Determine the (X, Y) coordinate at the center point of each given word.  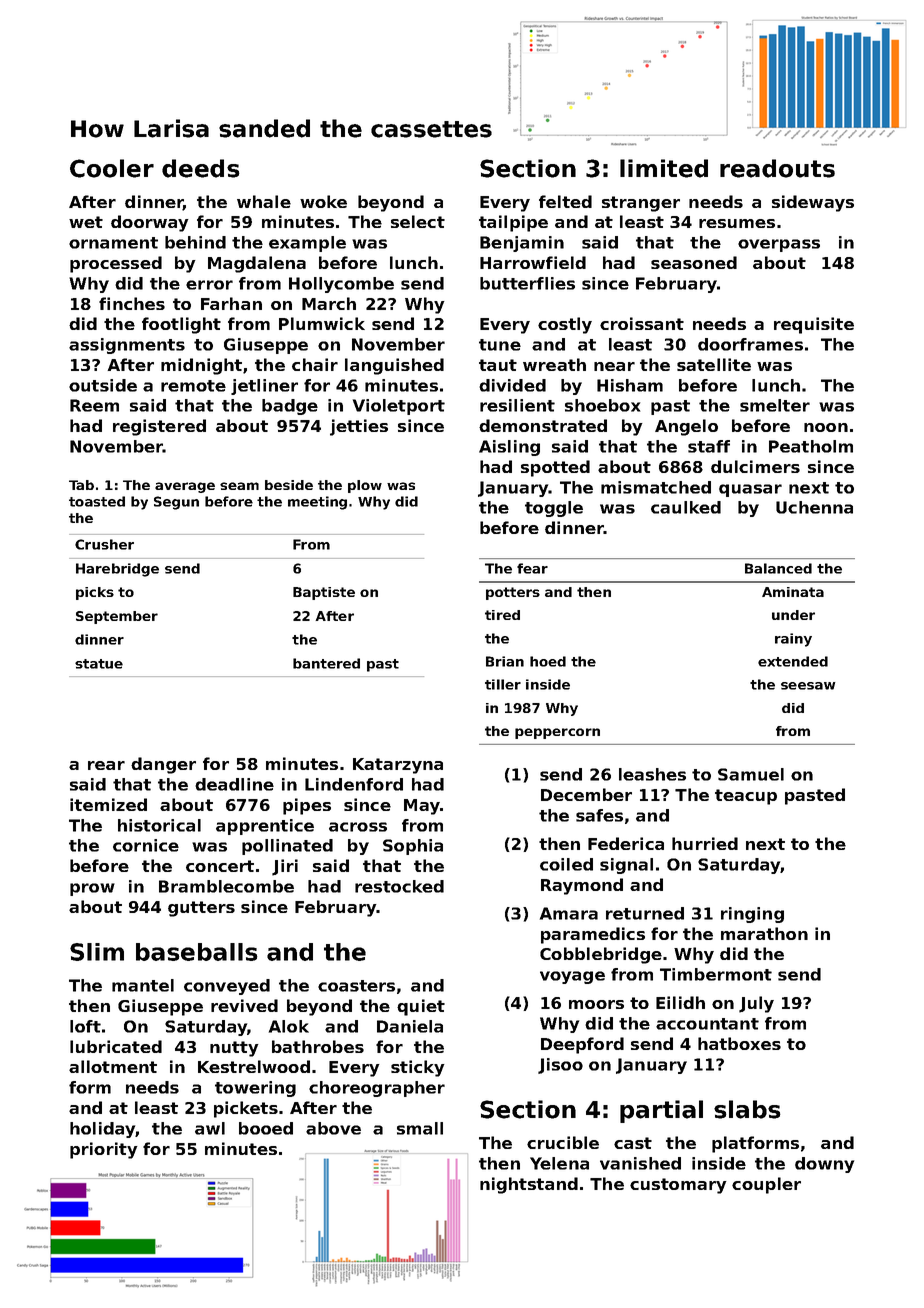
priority (104, 1150)
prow (92, 889)
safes (599, 815)
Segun (176, 503)
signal (626, 866)
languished (394, 366)
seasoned (694, 262)
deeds (201, 168)
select (418, 221)
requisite (814, 325)
